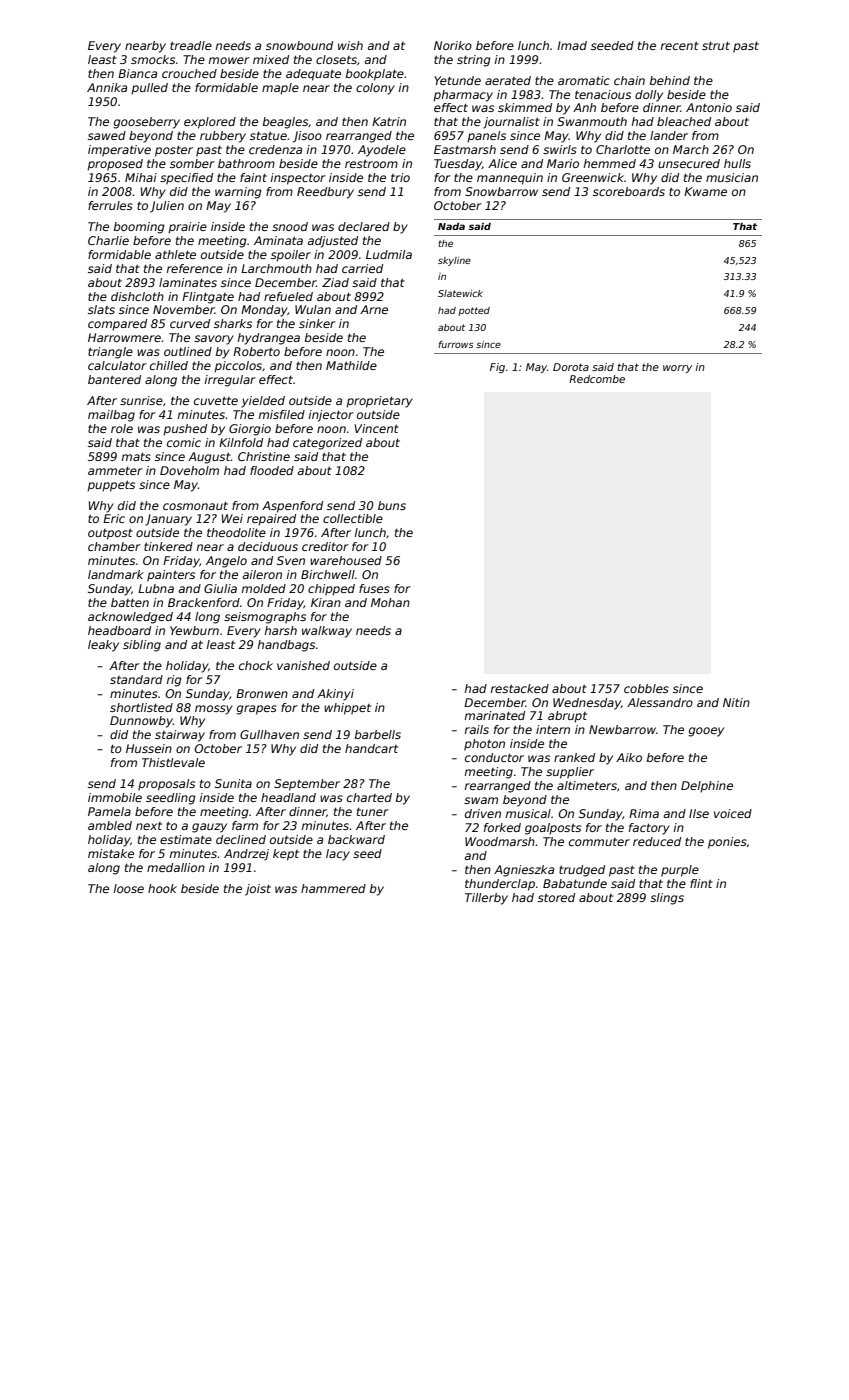 The height and width of the screenshot is (1400, 849). I want to click on restacked, so click(520, 688).
